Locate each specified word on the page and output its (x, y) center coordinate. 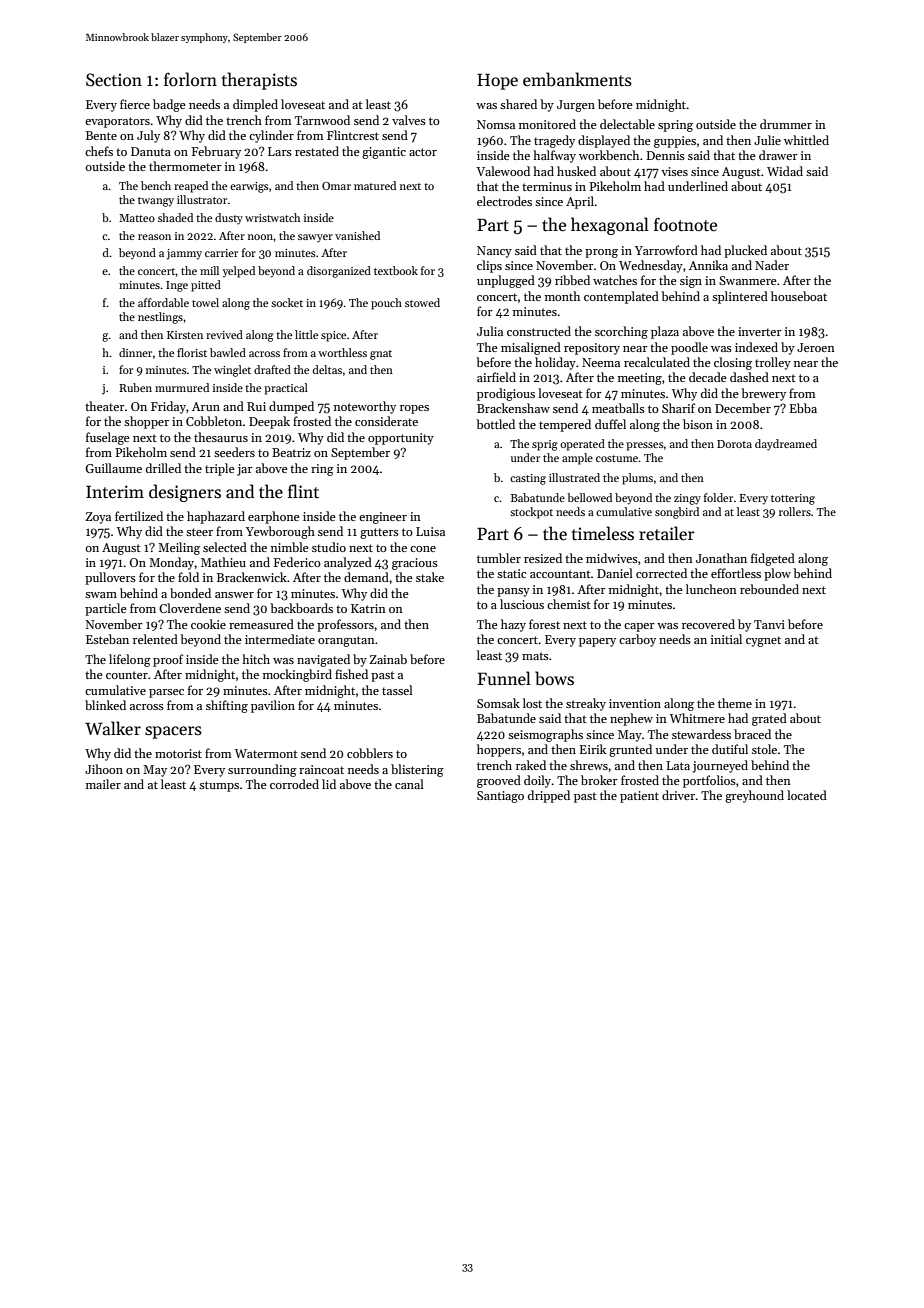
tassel (397, 690)
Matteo (137, 218)
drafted (272, 369)
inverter (760, 331)
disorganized (339, 272)
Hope (497, 81)
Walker (113, 728)
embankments (577, 79)
